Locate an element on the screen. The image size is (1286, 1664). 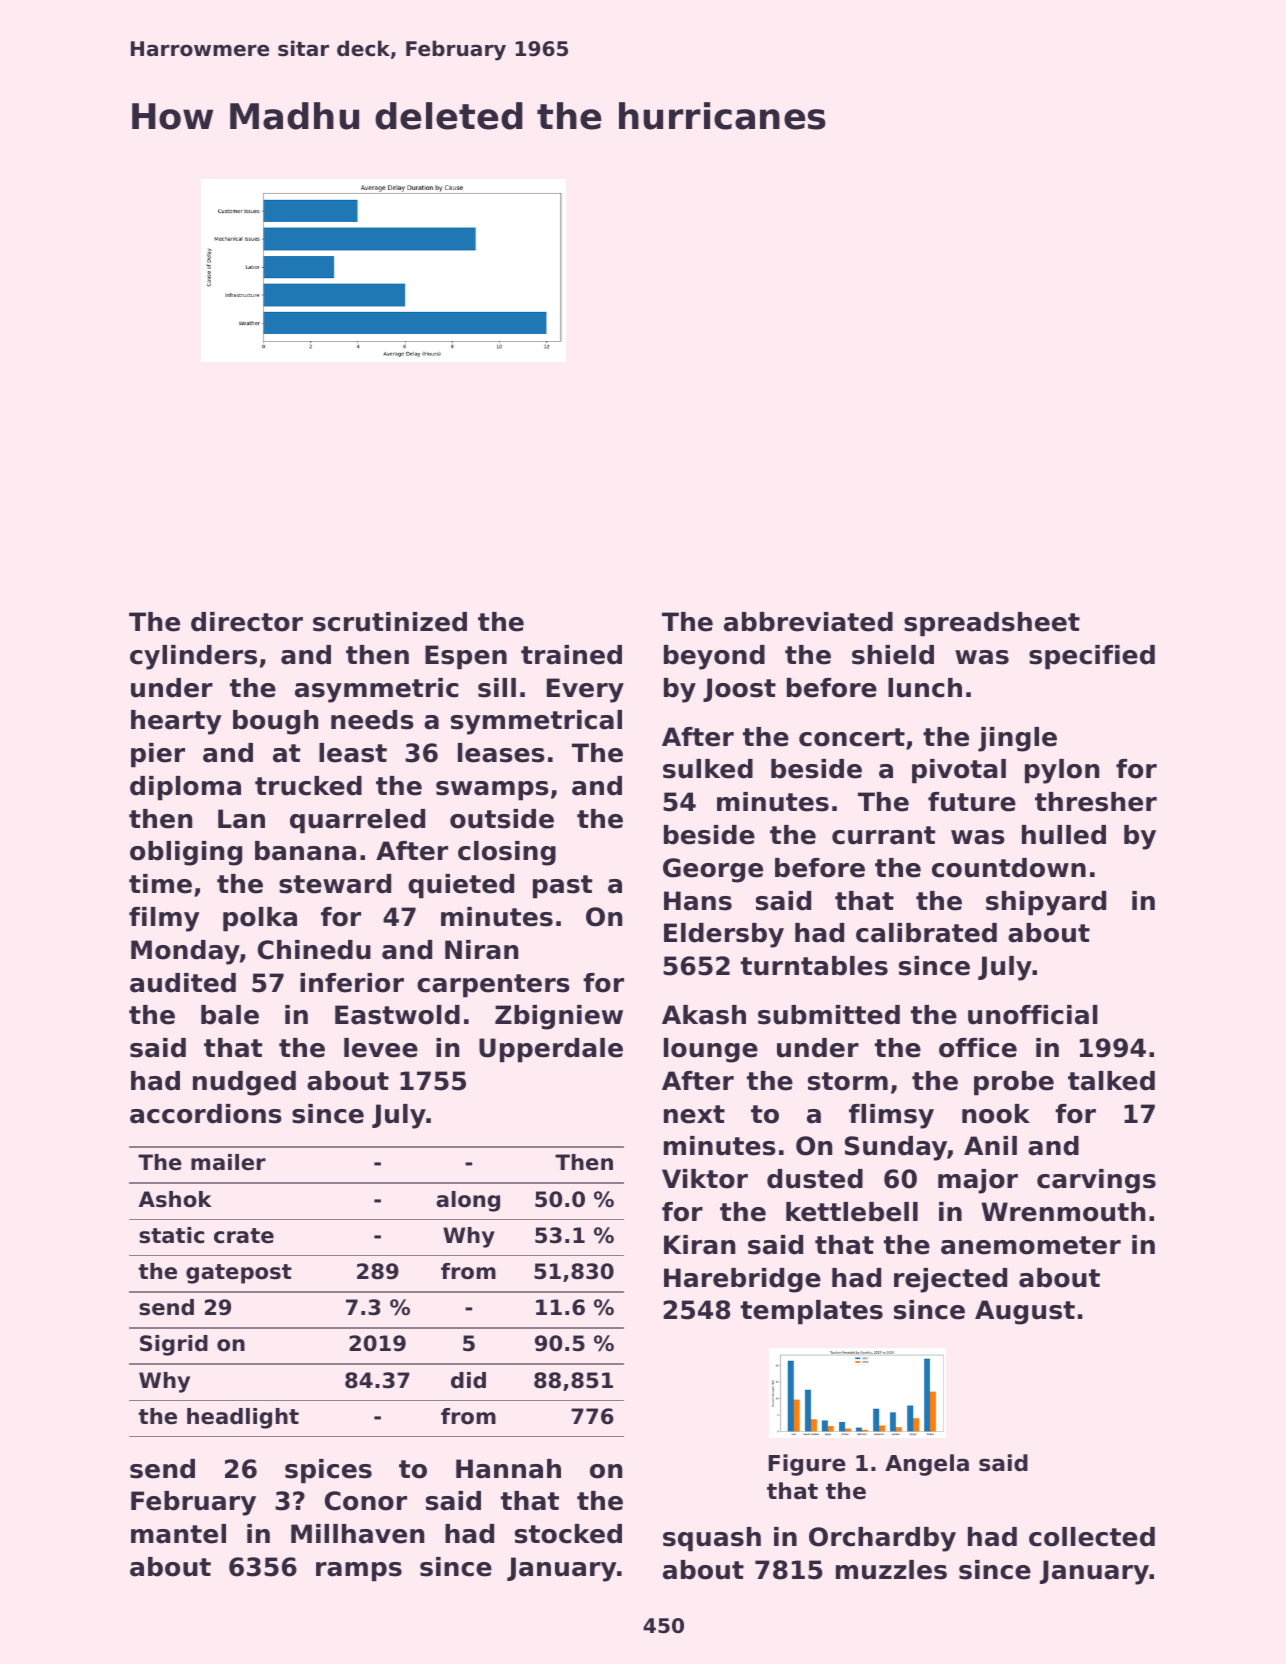
carpenters is located at coordinates (493, 986).
